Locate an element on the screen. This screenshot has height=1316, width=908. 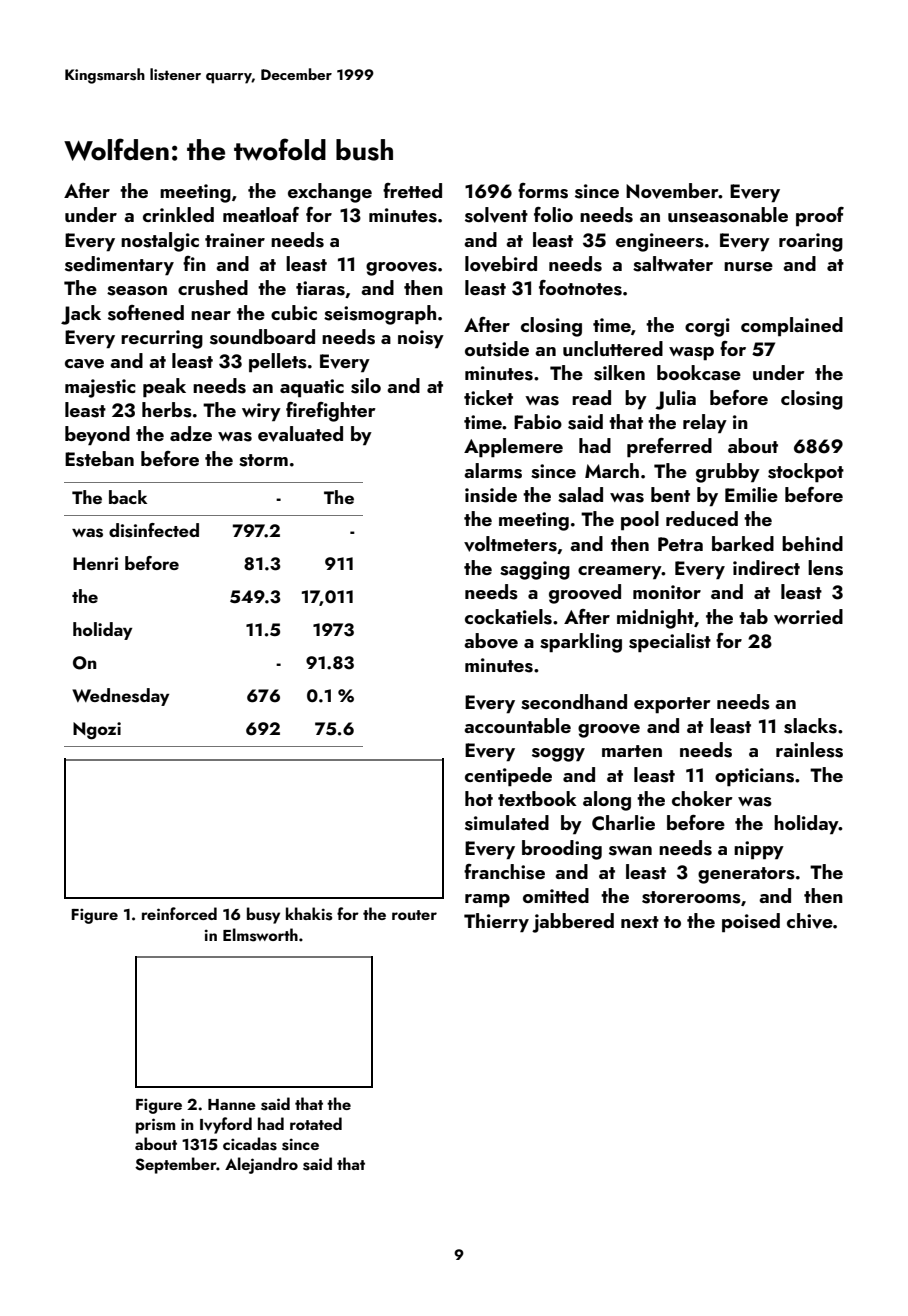
generators is located at coordinates (746, 875).
